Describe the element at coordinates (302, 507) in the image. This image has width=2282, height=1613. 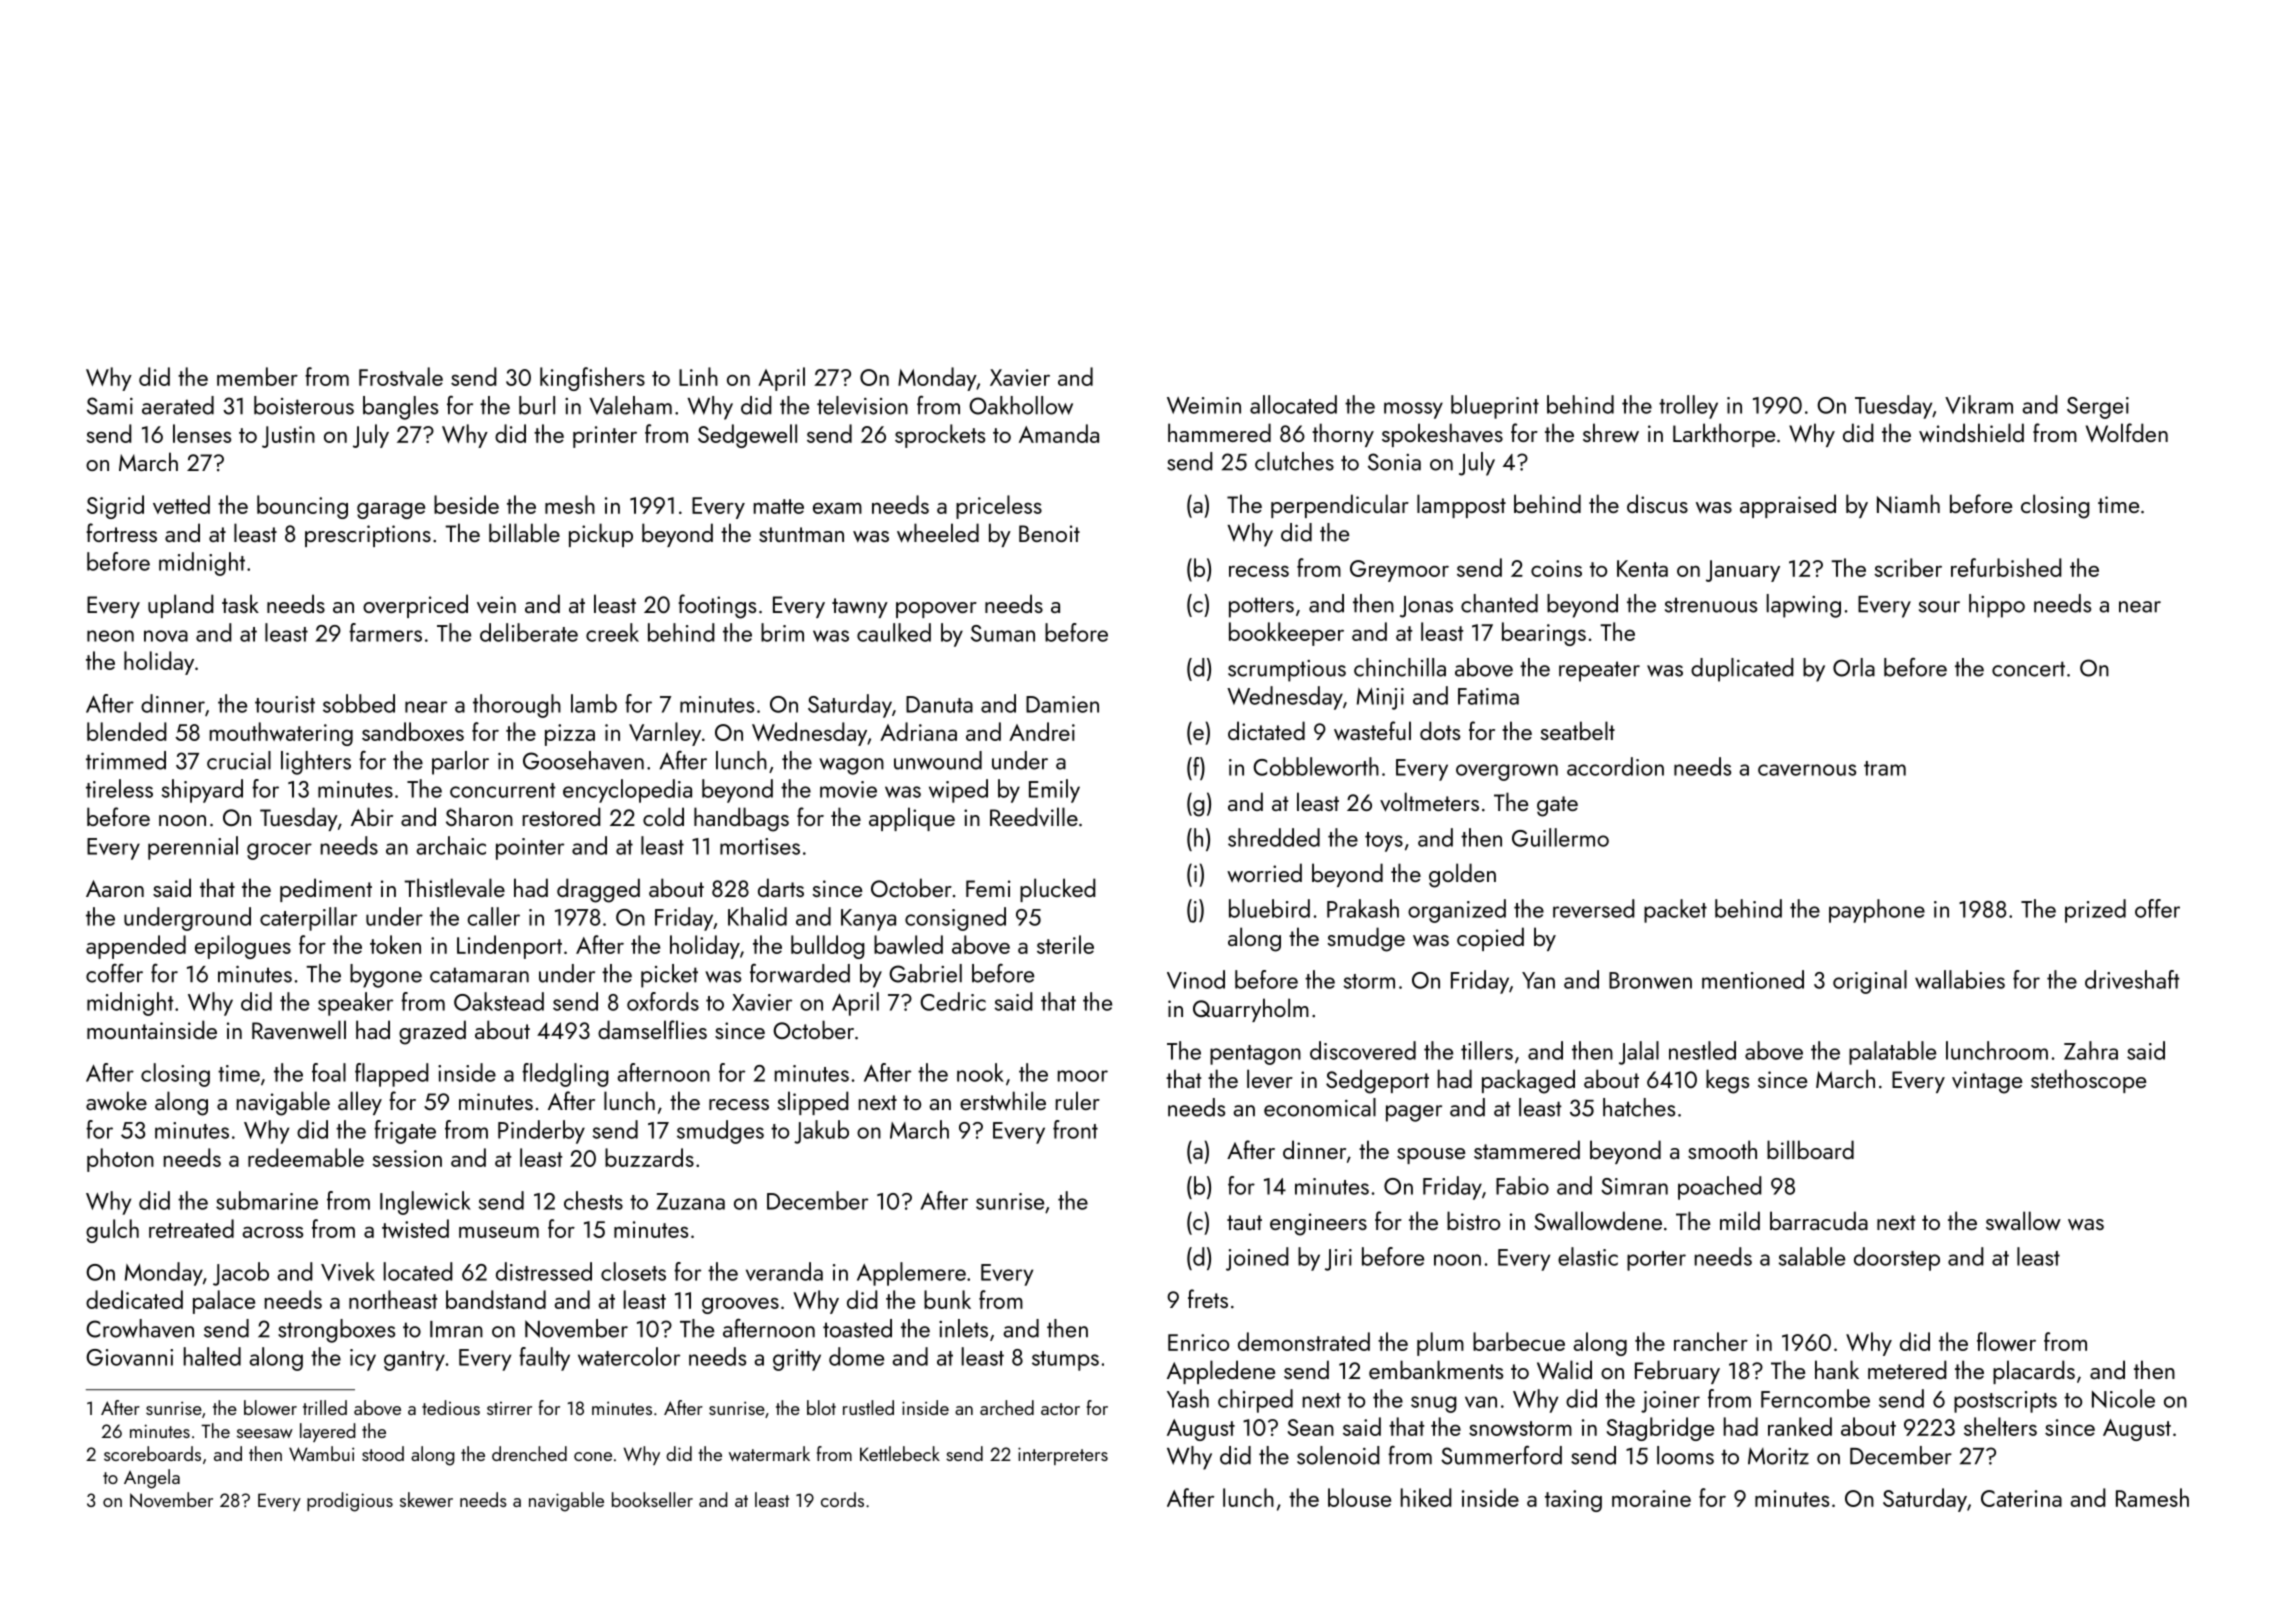
I see `bouncing` at that location.
